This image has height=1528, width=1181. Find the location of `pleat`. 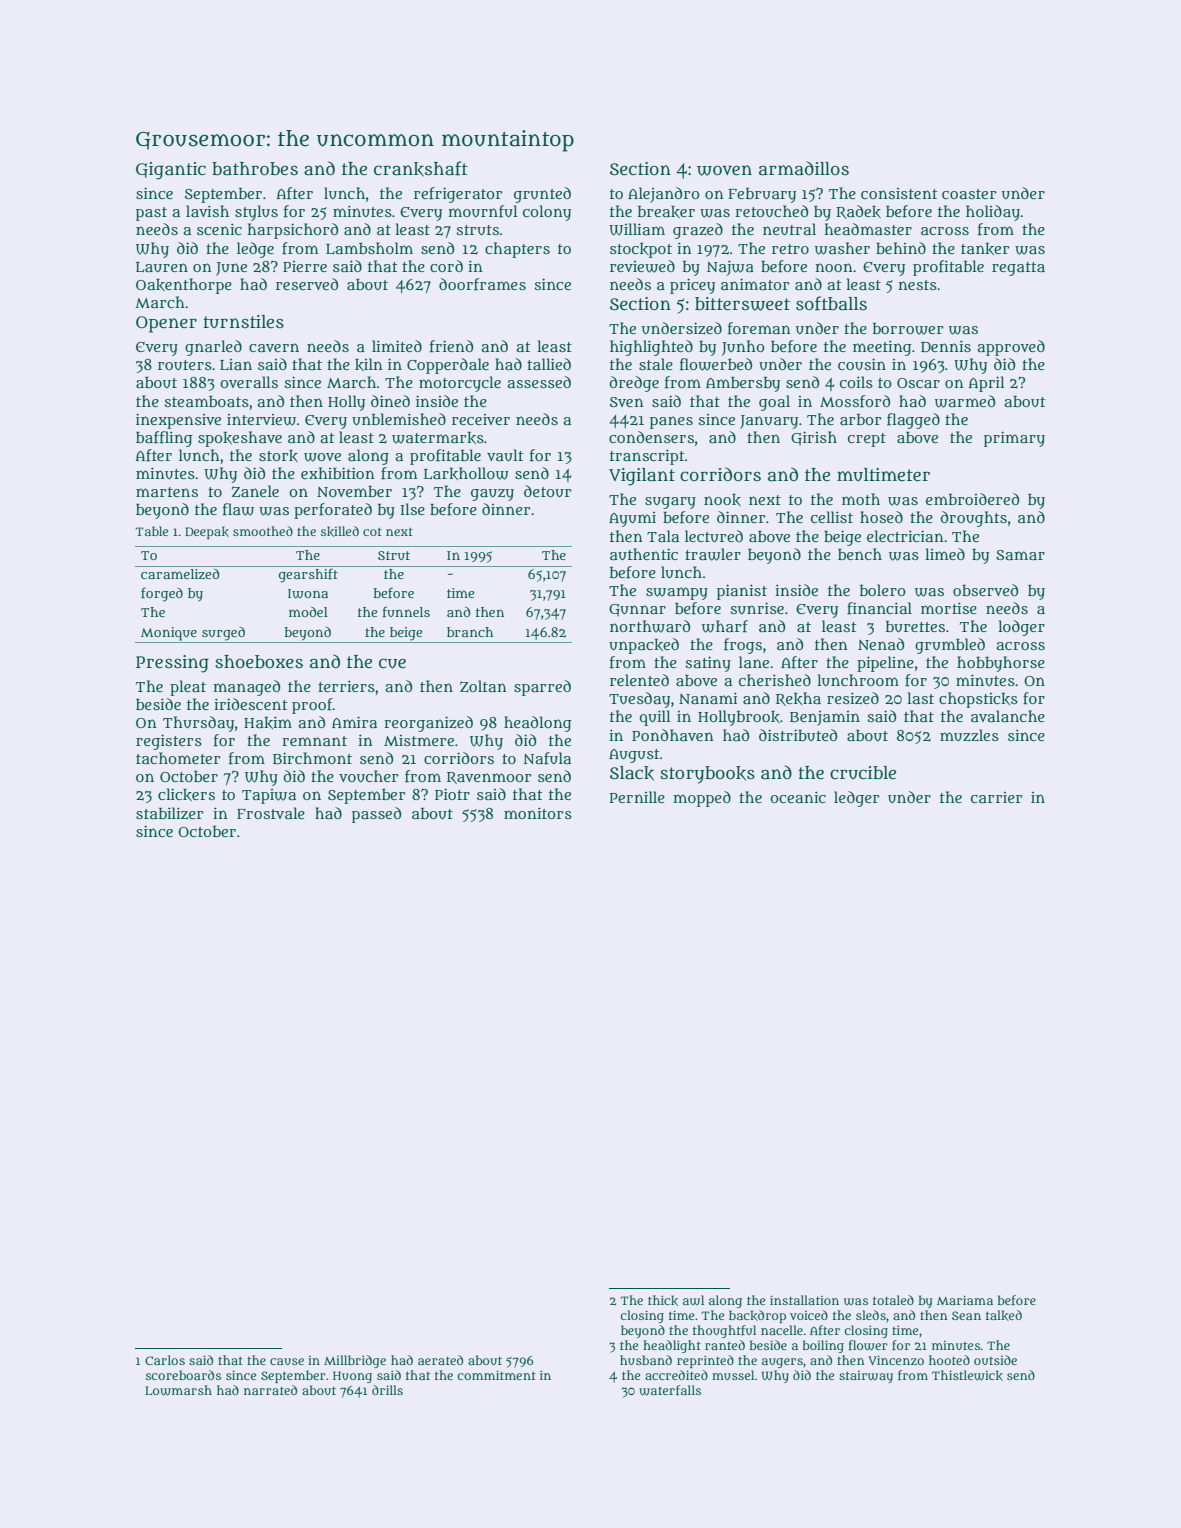

pleat is located at coordinates (188, 688).
